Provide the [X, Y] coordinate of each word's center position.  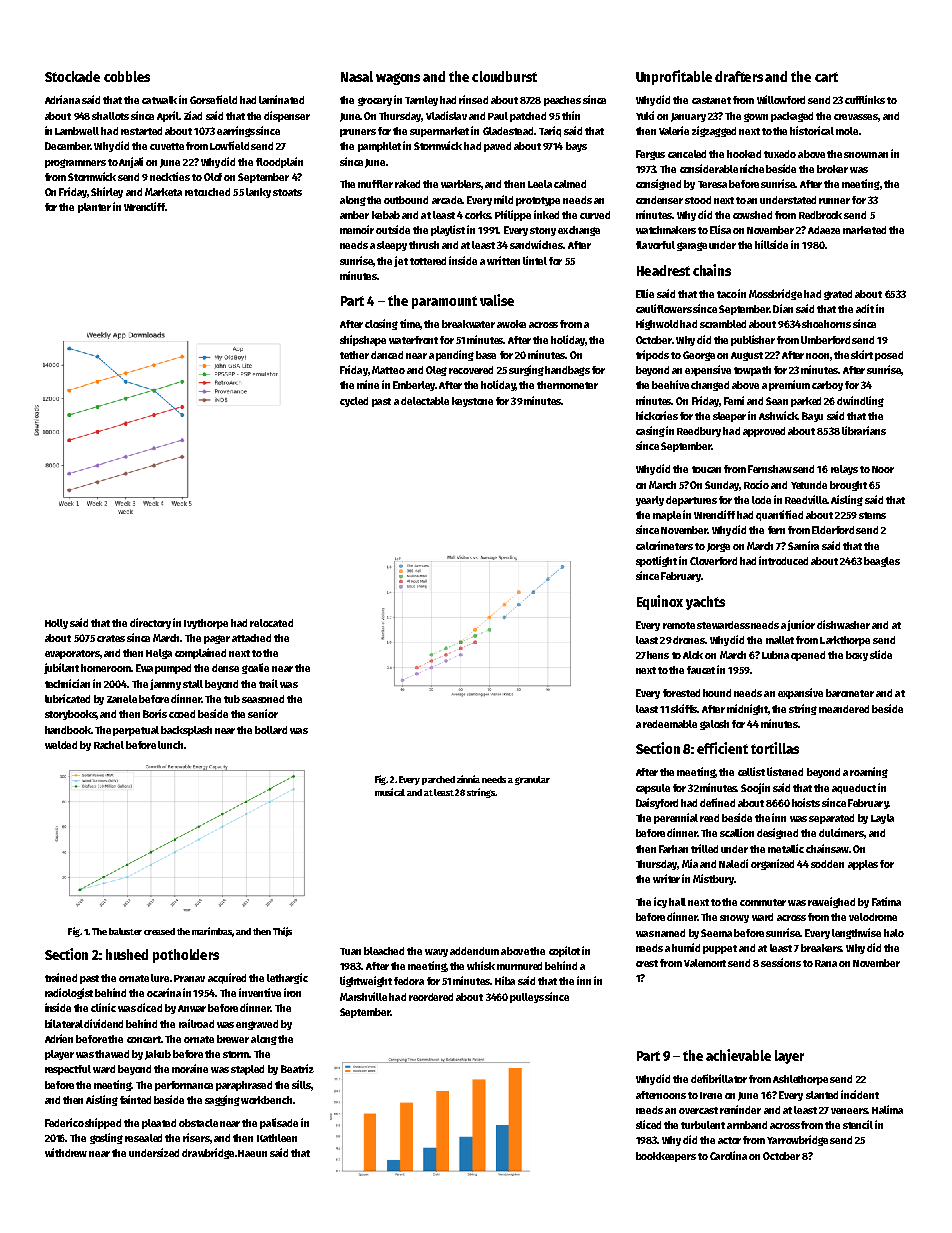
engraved [257, 1025]
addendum [474, 951]
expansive [800, 693]
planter [94, 208]
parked [806, 402]
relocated [271, 623]
